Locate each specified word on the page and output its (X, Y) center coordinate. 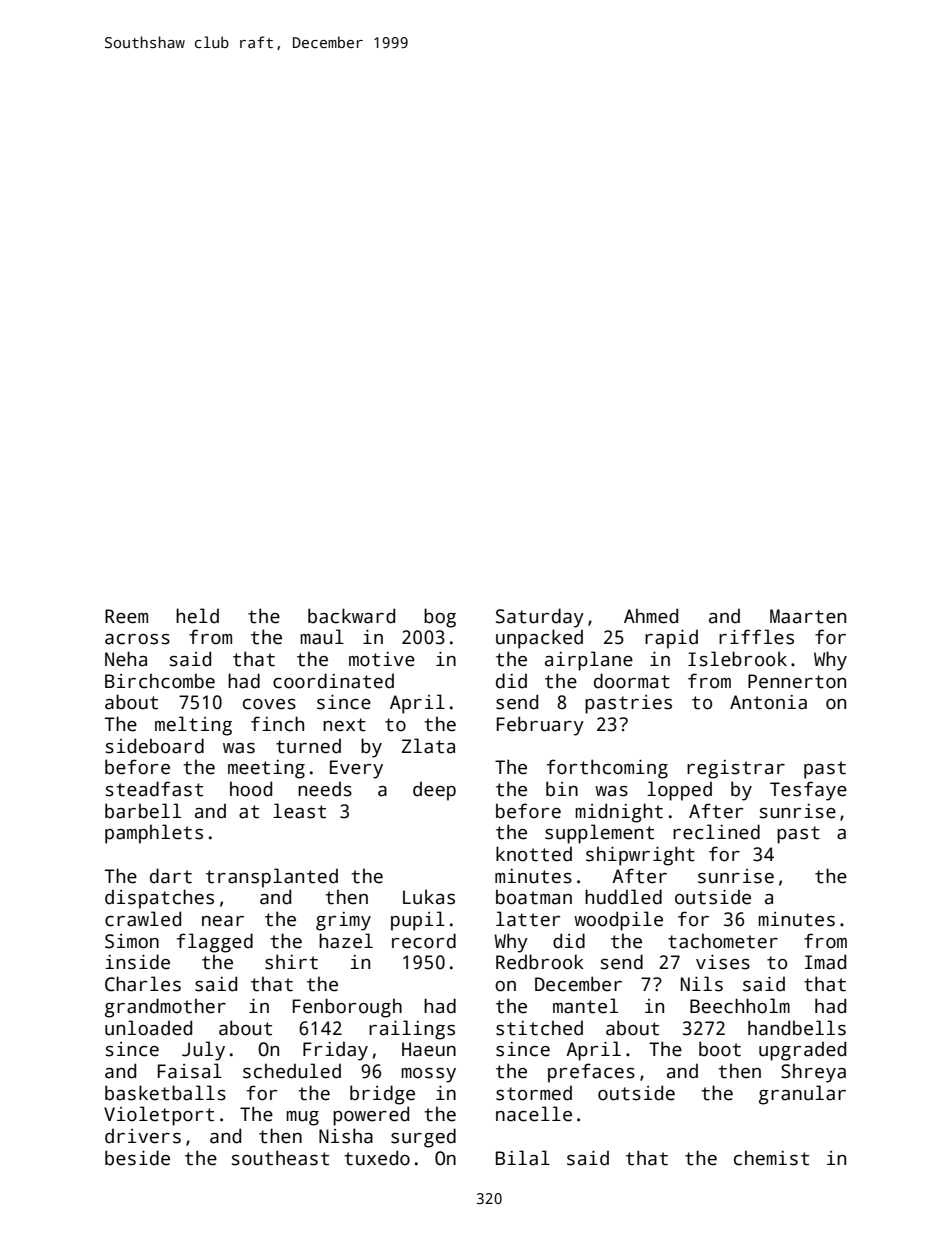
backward (351, 616)
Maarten (808, 616)
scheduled (292, 1071)
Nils (702, 984)
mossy (428, 1075)
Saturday (540, 618)
